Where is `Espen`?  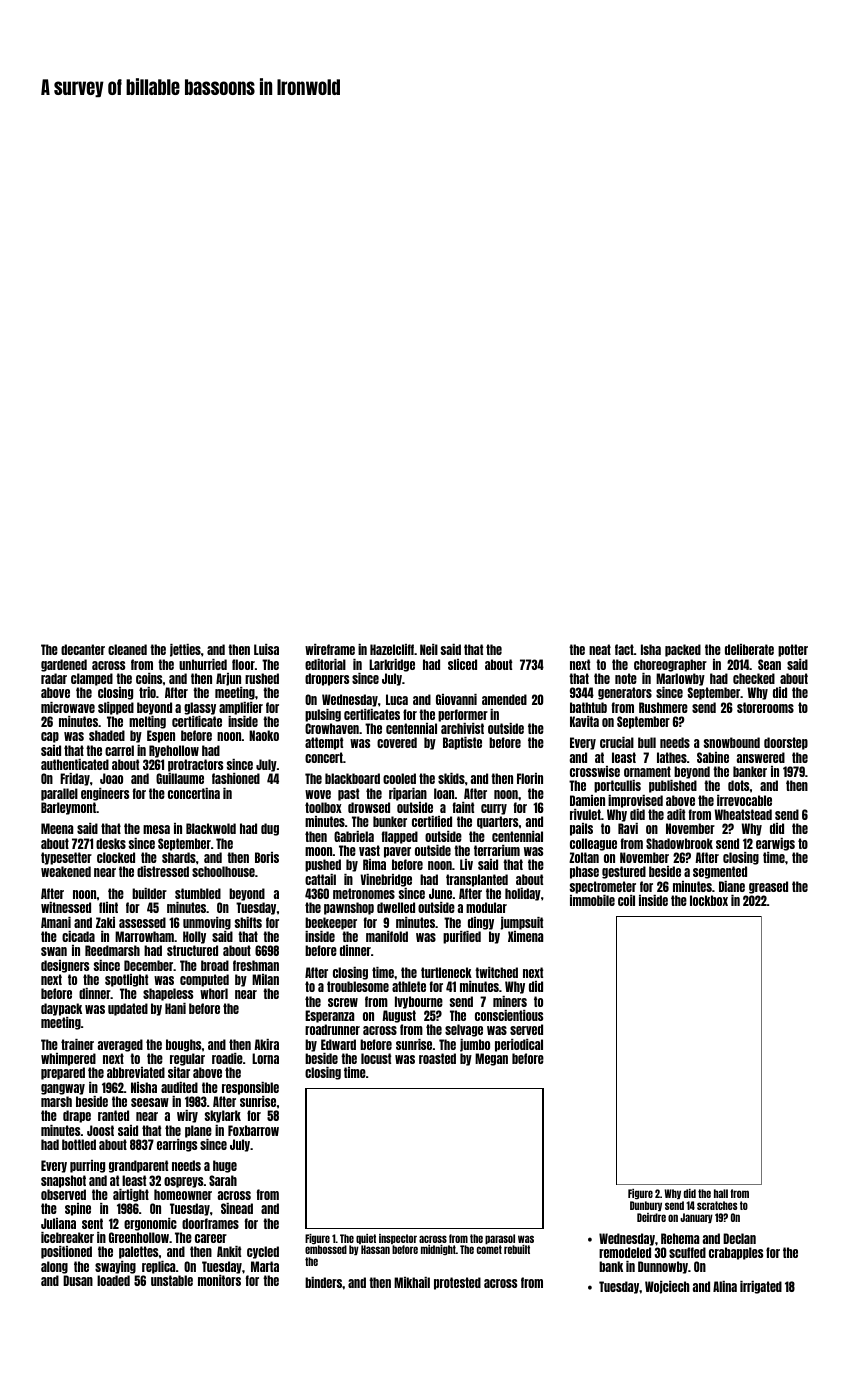
Espen is located at coordinates (161, 736).
